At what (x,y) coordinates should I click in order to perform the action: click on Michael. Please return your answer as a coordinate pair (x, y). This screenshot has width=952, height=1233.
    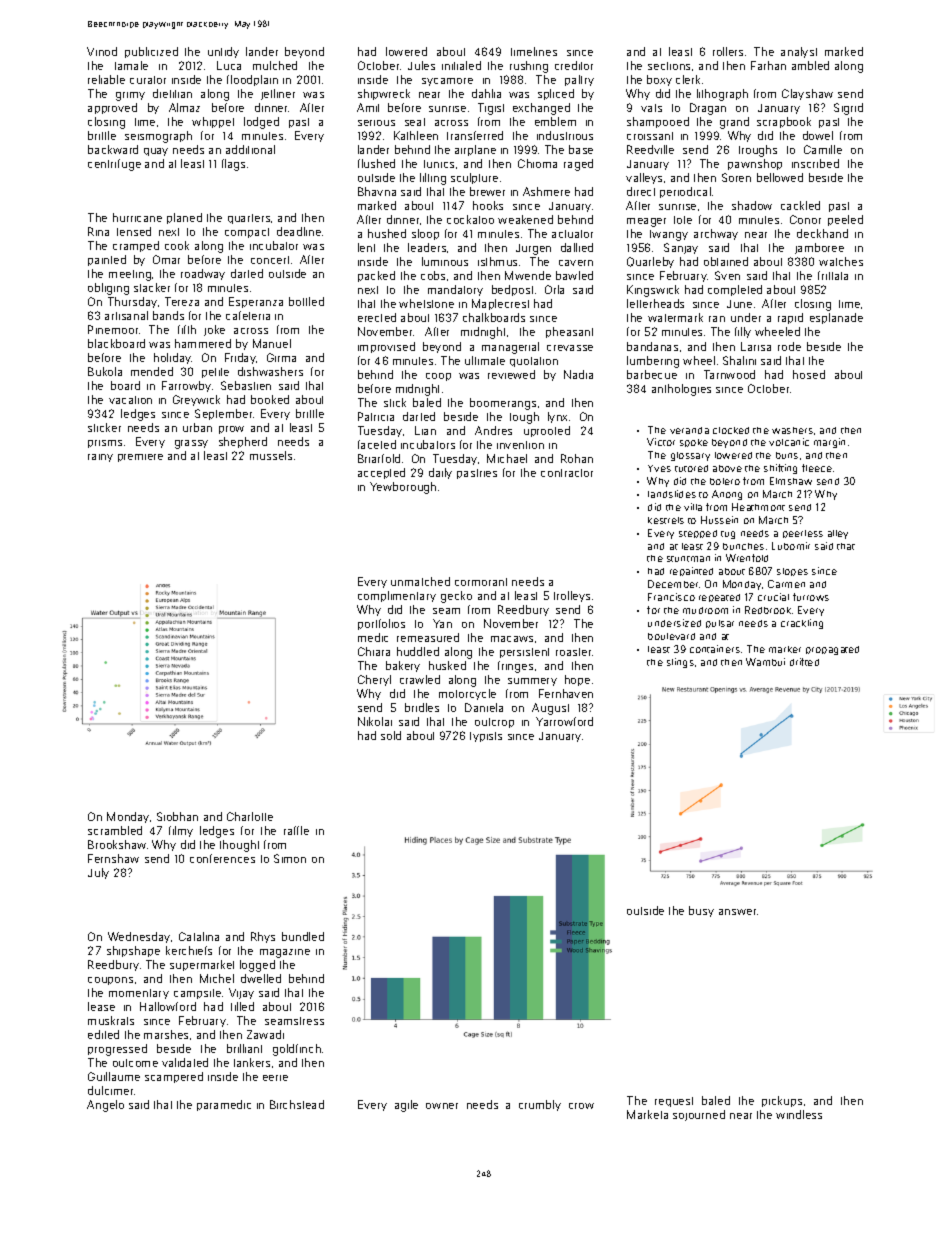
    Looking at the image, I should click on (507, 458).
